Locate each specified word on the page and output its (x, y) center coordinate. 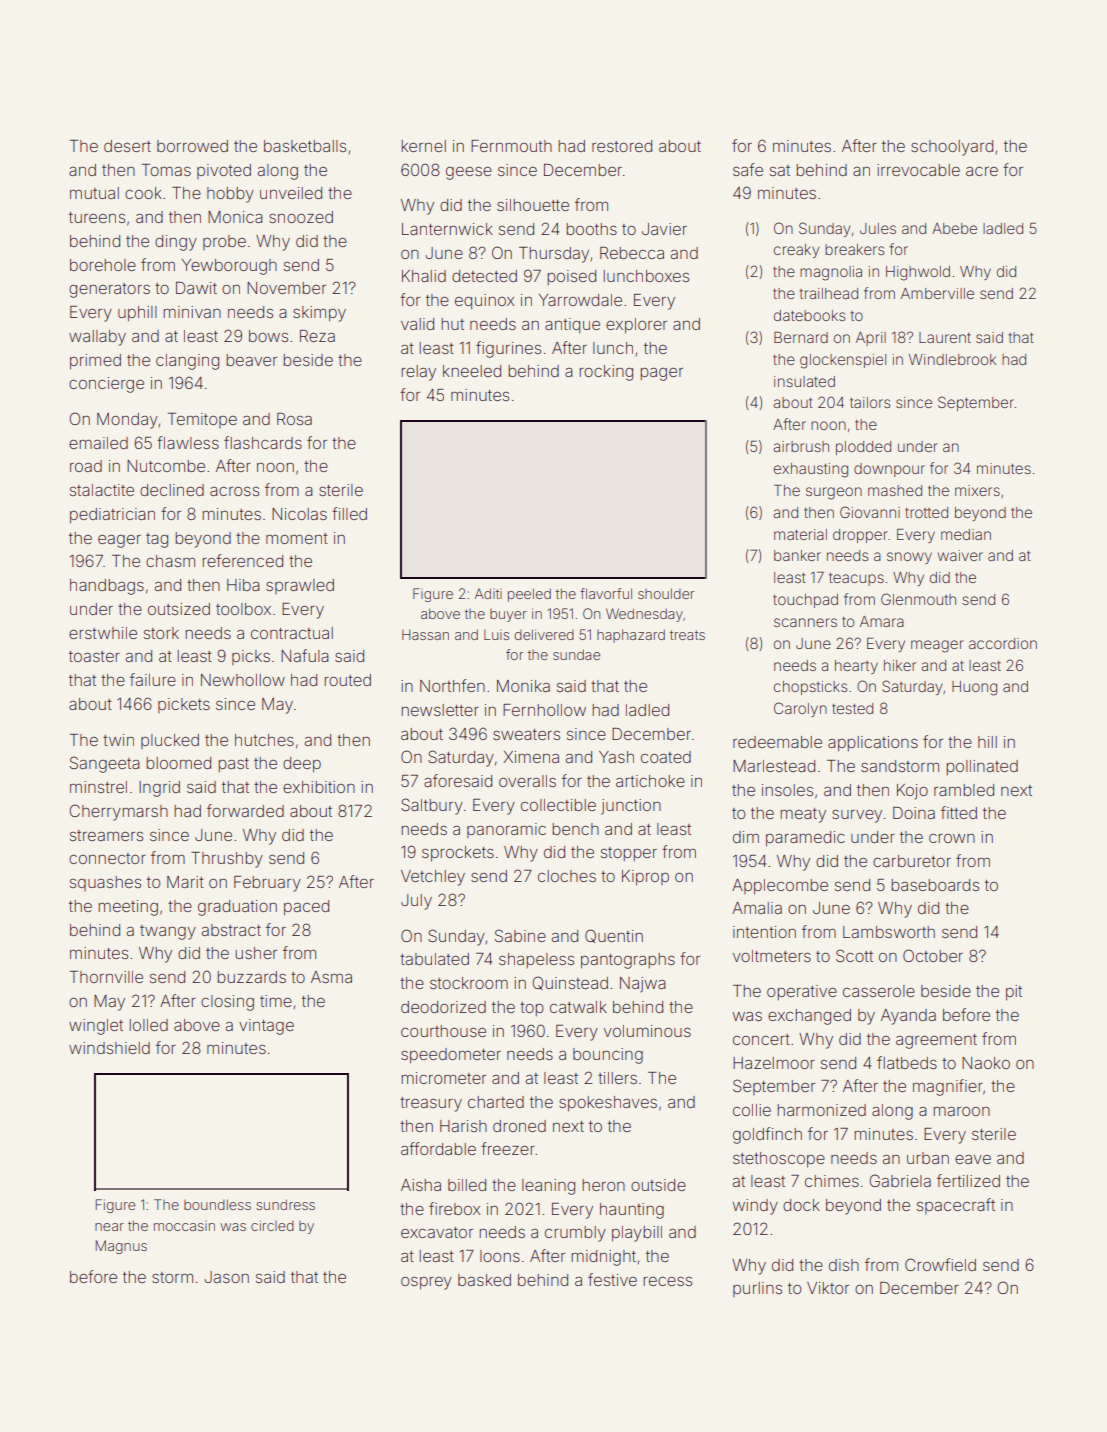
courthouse (443, 1031)
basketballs (305, 146)
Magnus (121, 1247)
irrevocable (918, 170)
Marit (185, 882)
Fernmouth (511, 146)
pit (1014, 993)
